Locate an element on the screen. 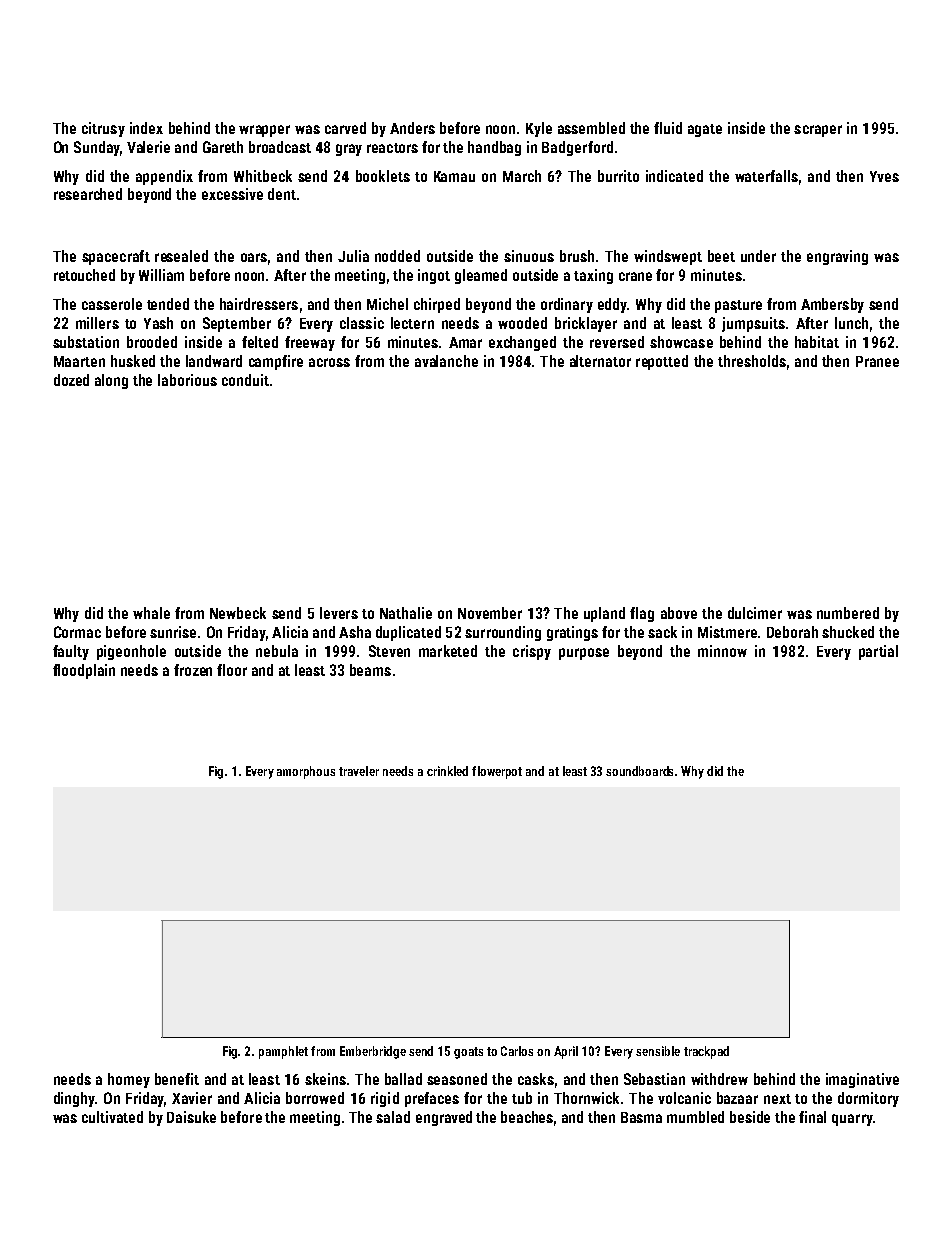 The width and height of the screenshot is (952, 1233). dent is located at coordinates (282, 194).
